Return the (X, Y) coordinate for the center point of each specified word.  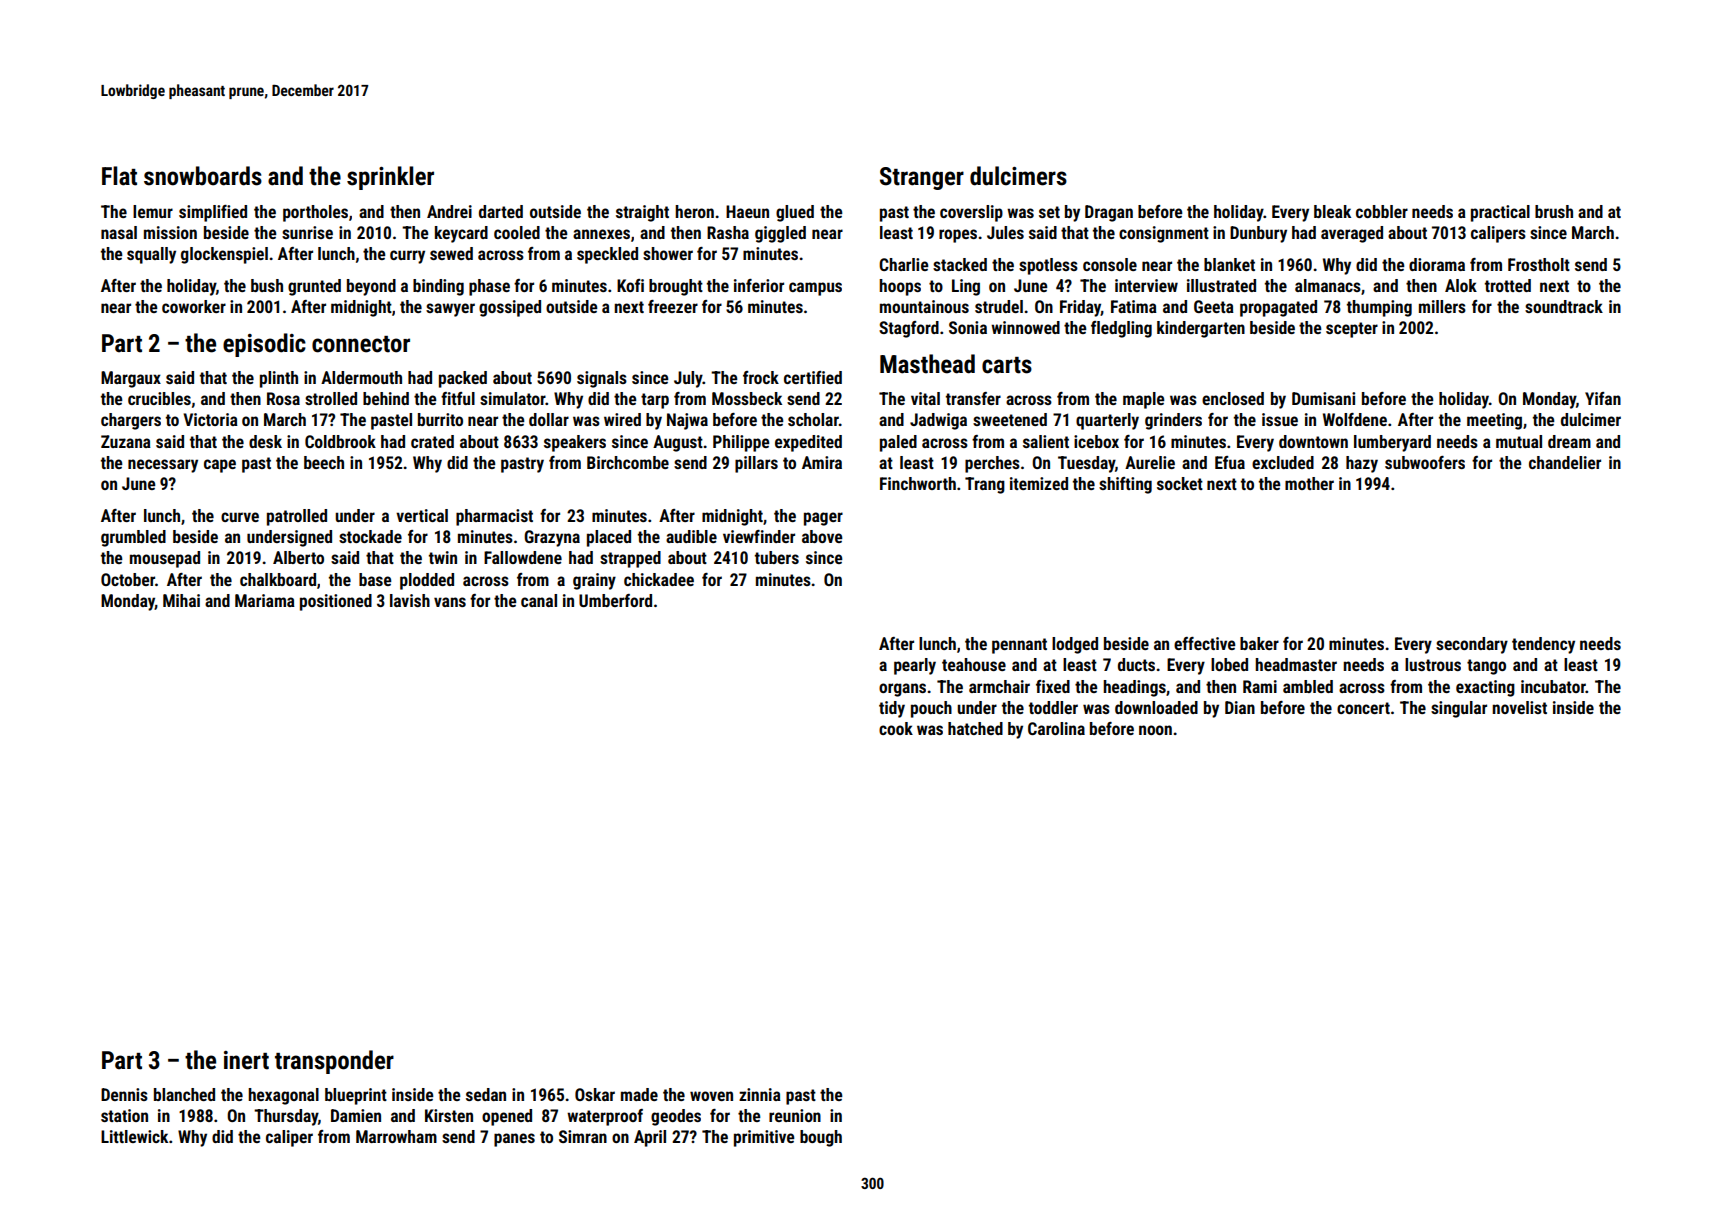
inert (246, 1060)
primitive (764, 1138)
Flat (119, 176)
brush (1554, 211)
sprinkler (390, 178)
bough (821, 1138)
